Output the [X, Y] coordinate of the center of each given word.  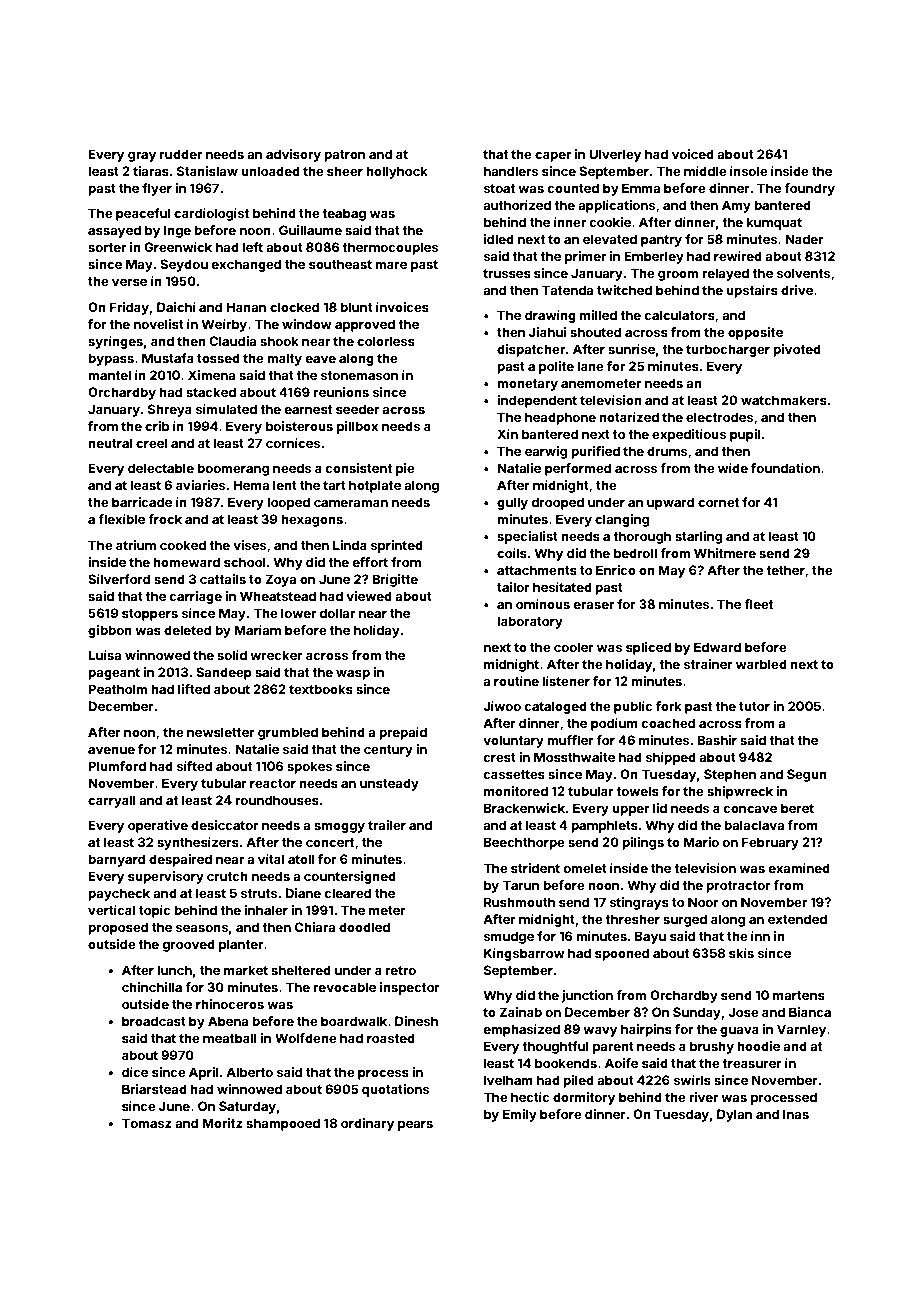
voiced [693, 154]
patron [344, 156]
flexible [121, 519]
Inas [796, 1114]
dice [135, 1072]
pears [415, 1126]
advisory [293, 155]
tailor [513, 587]
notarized [629, 417]
